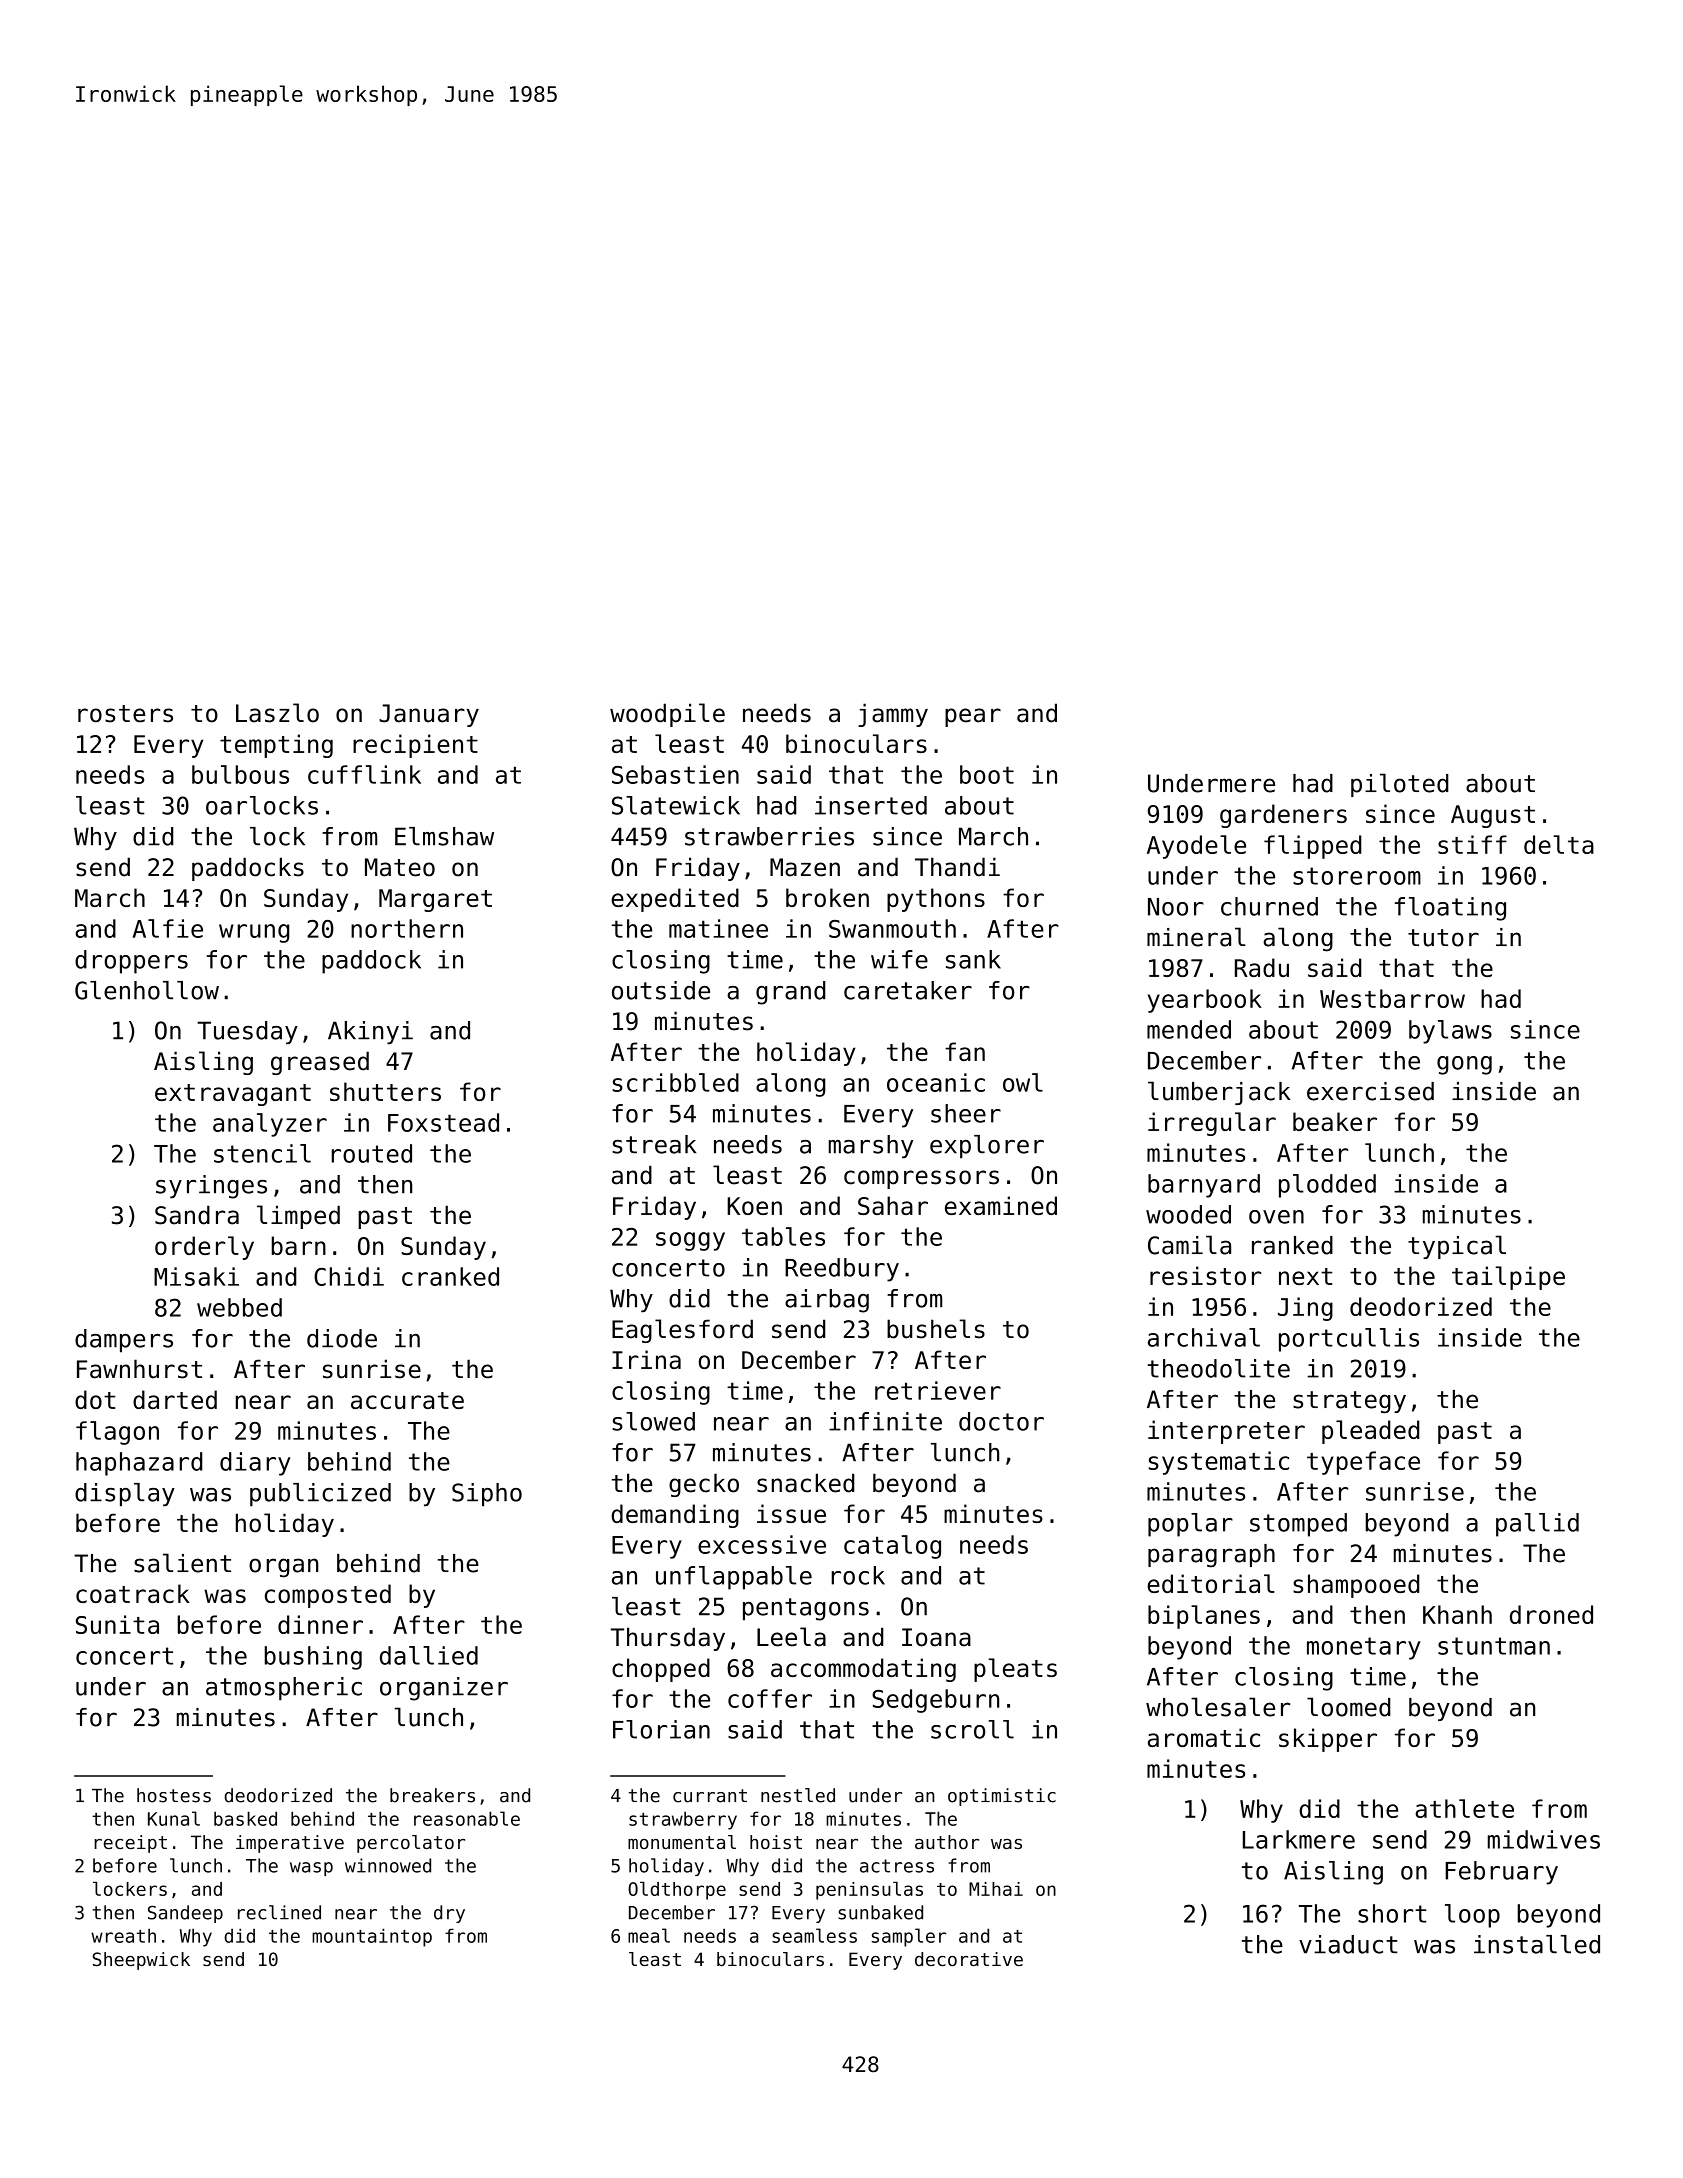 Image resolution: width=1683 pixels, height=2178 pixels. I want to click on Elmshaw, so click(444, 836).
